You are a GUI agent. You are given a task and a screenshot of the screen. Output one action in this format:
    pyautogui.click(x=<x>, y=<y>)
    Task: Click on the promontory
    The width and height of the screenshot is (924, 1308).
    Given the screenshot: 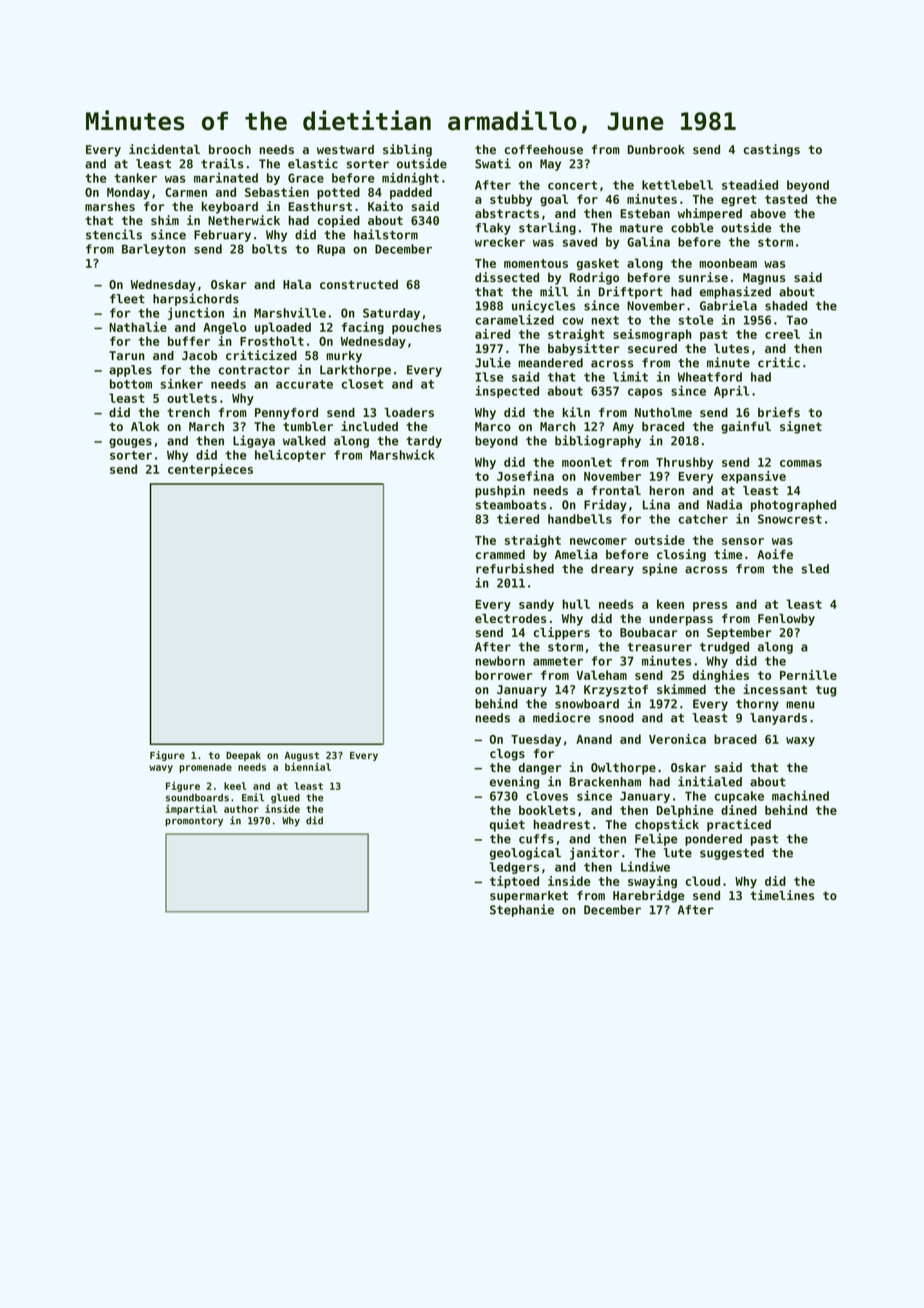 What is the action you would take?
    pyautogui.click(x=194, y=822)
